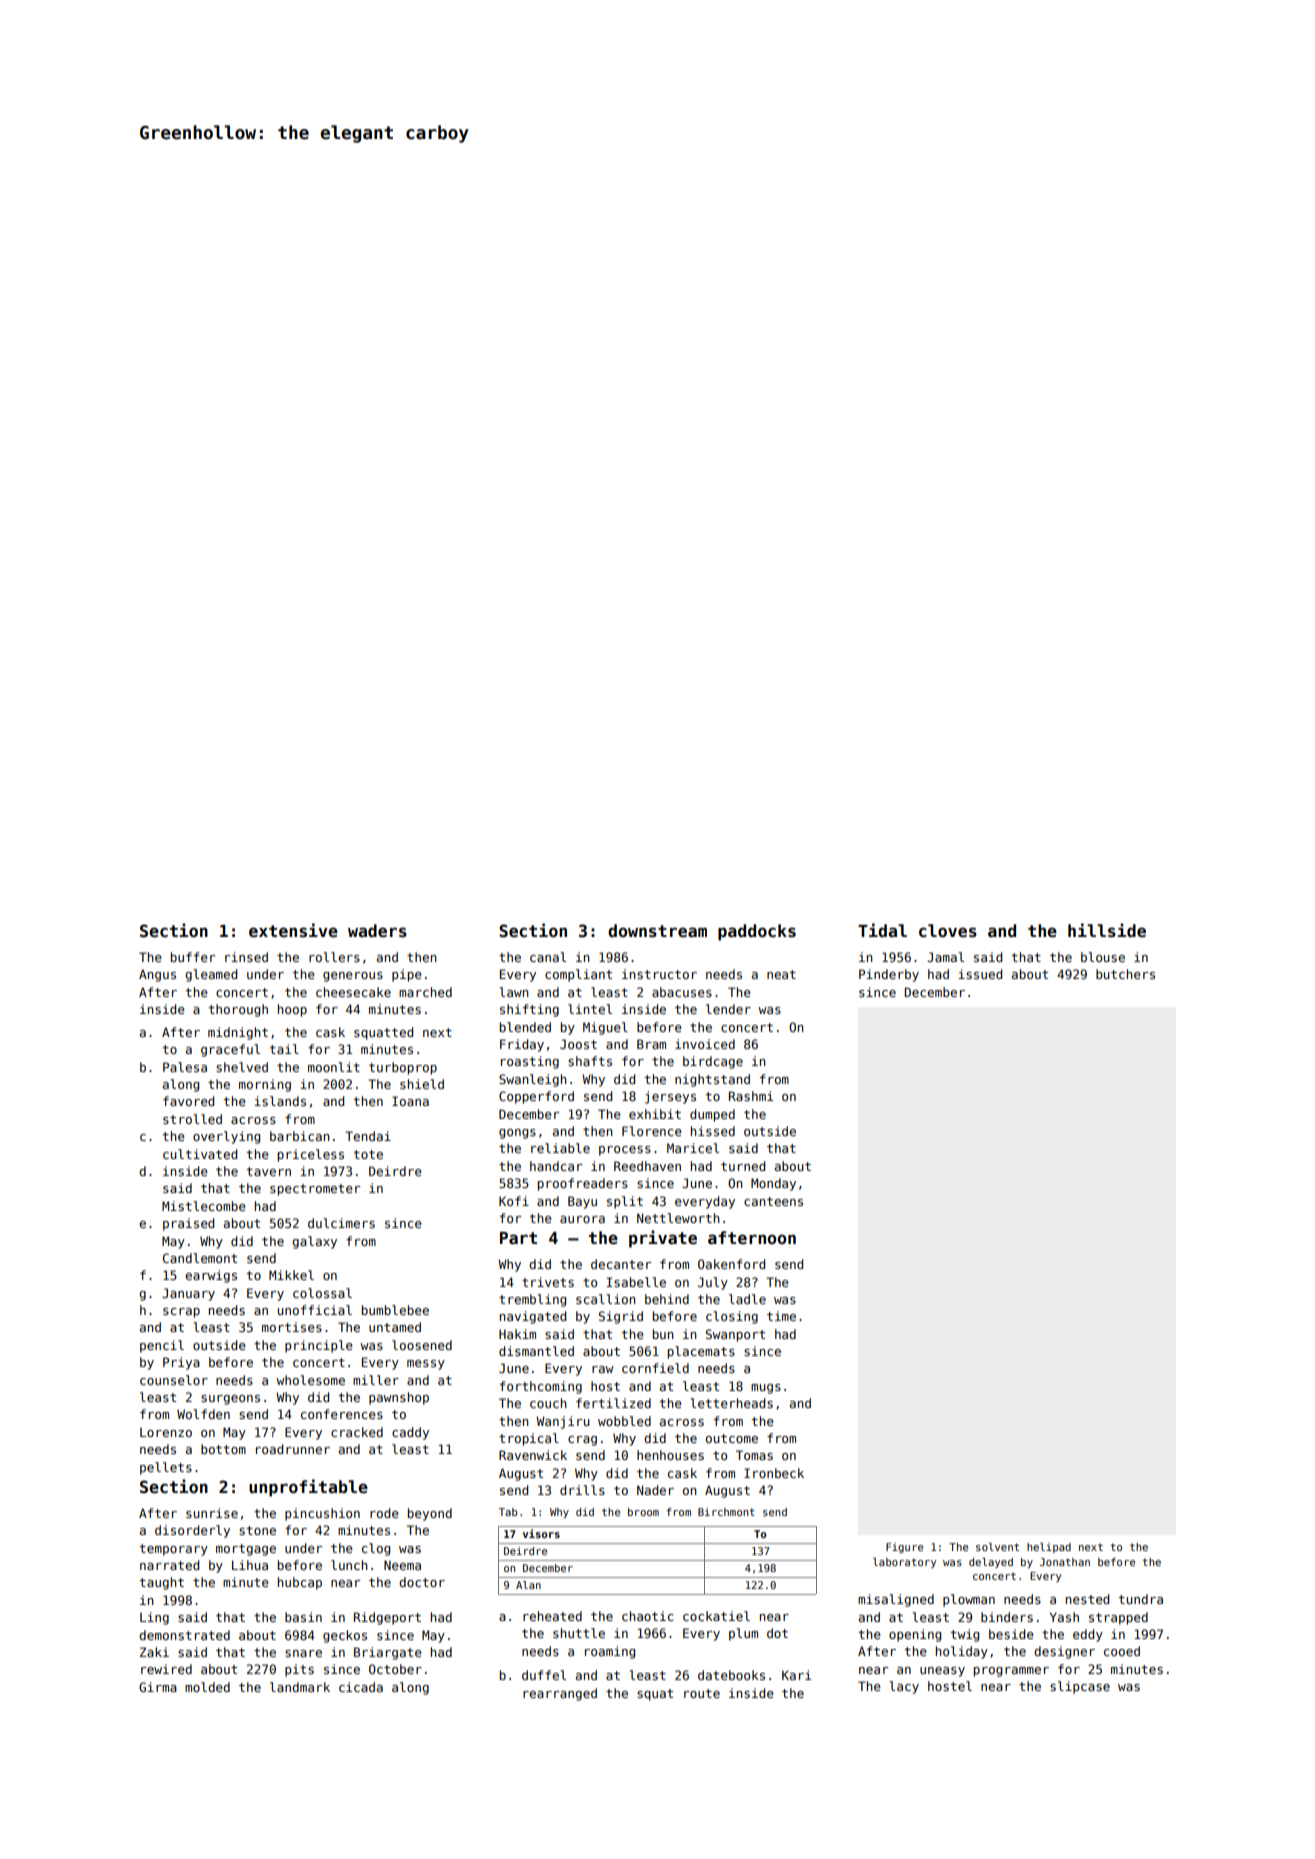 The image size is (1315, 1859). I want to click on colossal, so click(322, 1293).
